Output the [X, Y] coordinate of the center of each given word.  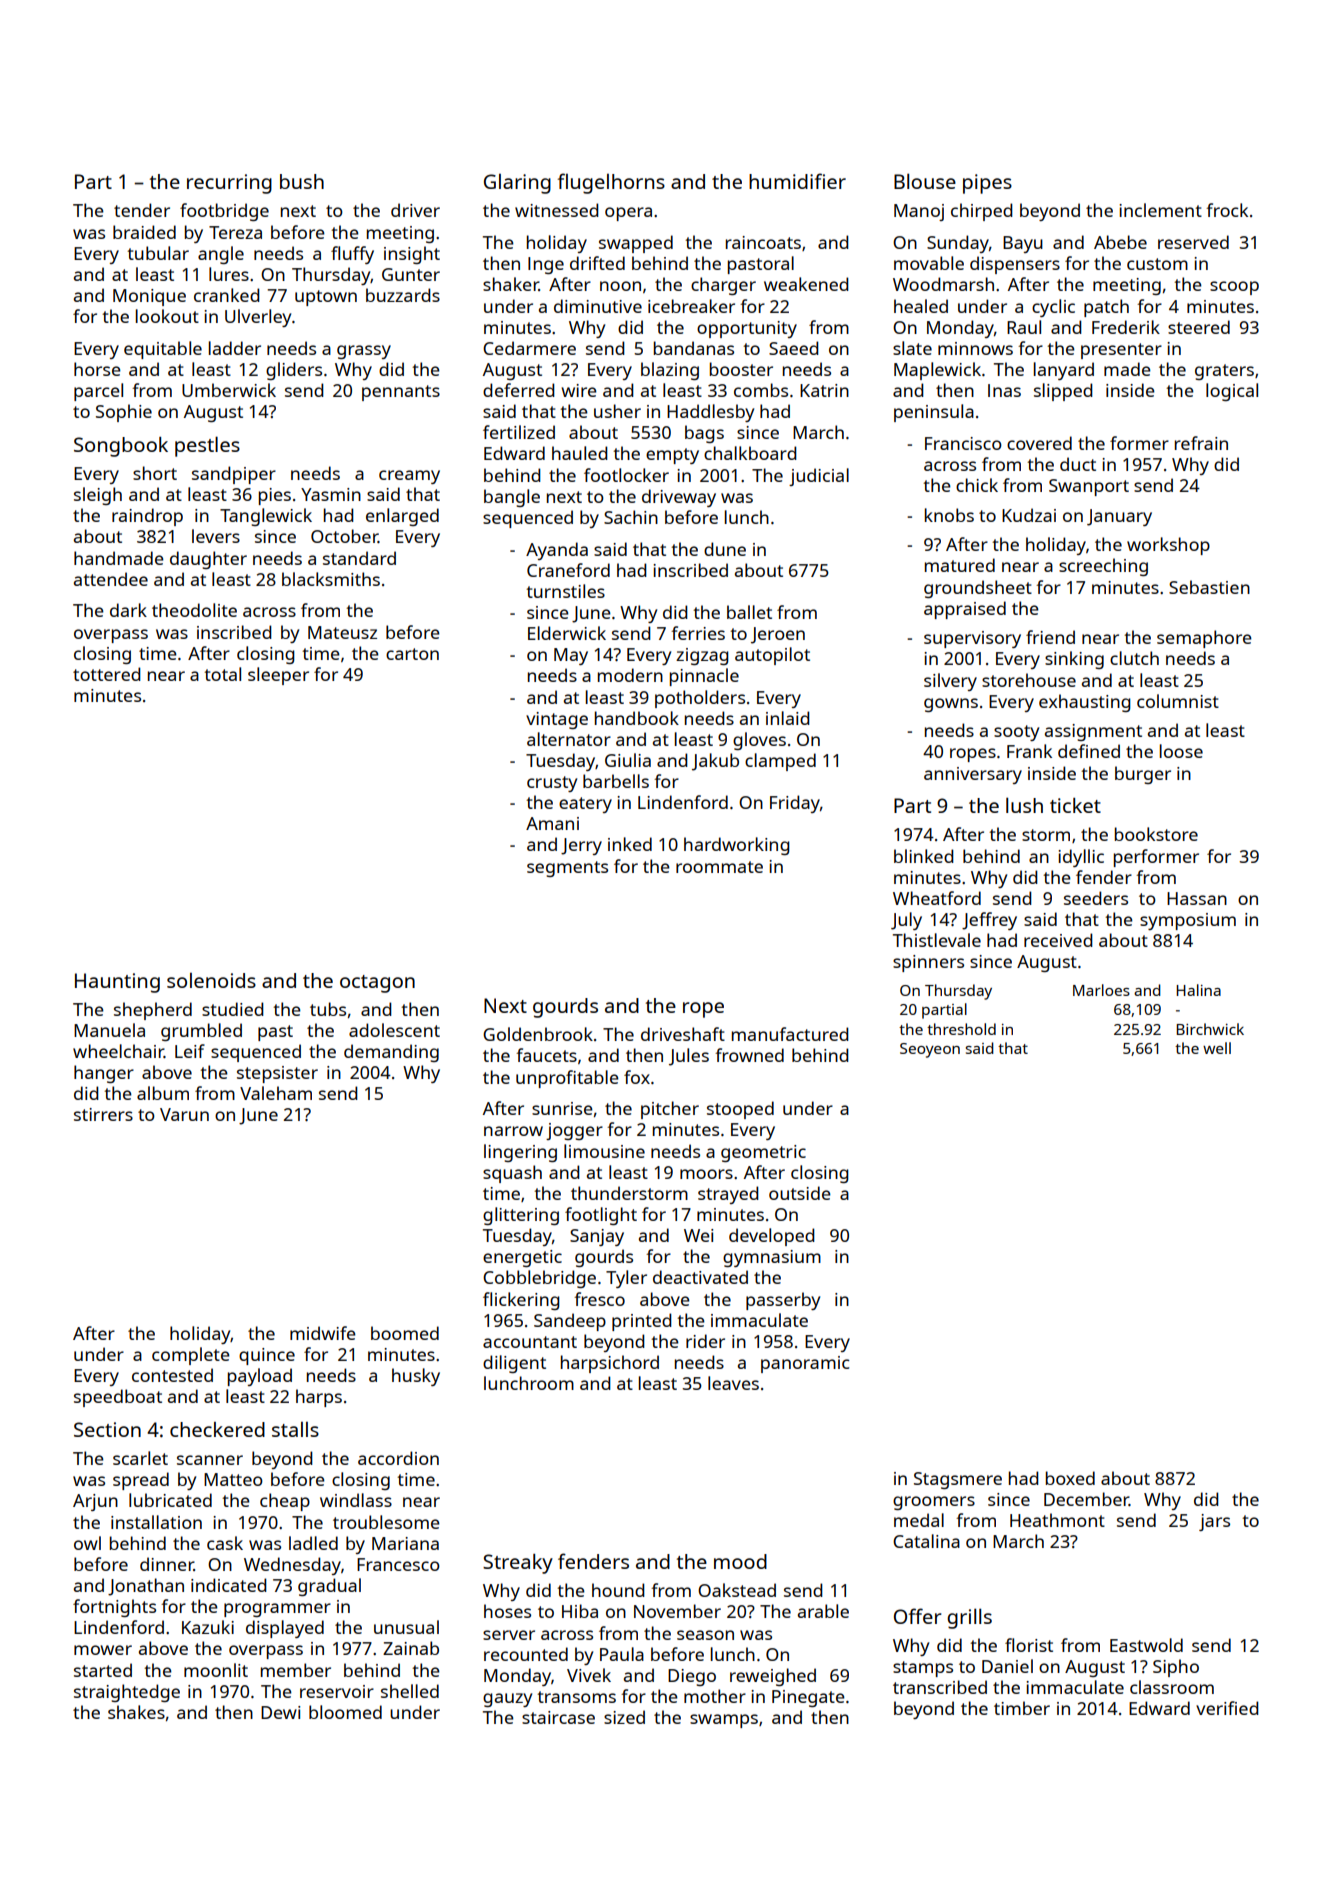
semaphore [1204, 639]
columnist [1178, 701]
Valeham [276, 1093]
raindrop [147, 517]
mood [740, 1561]
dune [725, 549]
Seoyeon [930, 1050]
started [103, 1670]
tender [142, 210]
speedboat [118, 1398]
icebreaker [691, 306]
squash [512, 1174]
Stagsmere [958, 1480]
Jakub [715, 762]
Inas [1004, 390]
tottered [107, 674]
